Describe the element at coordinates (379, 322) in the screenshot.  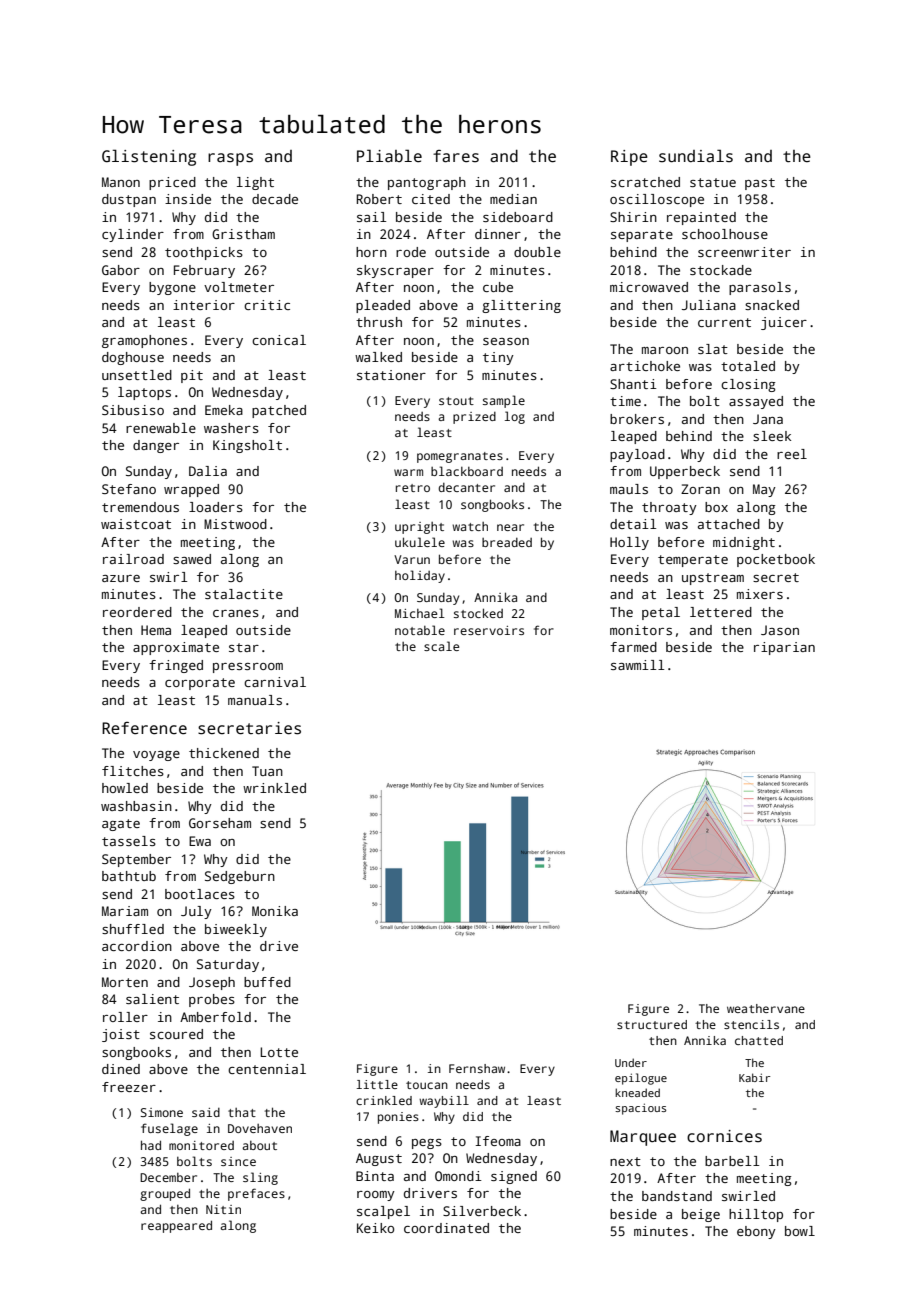
I see `thrush` at that location.
